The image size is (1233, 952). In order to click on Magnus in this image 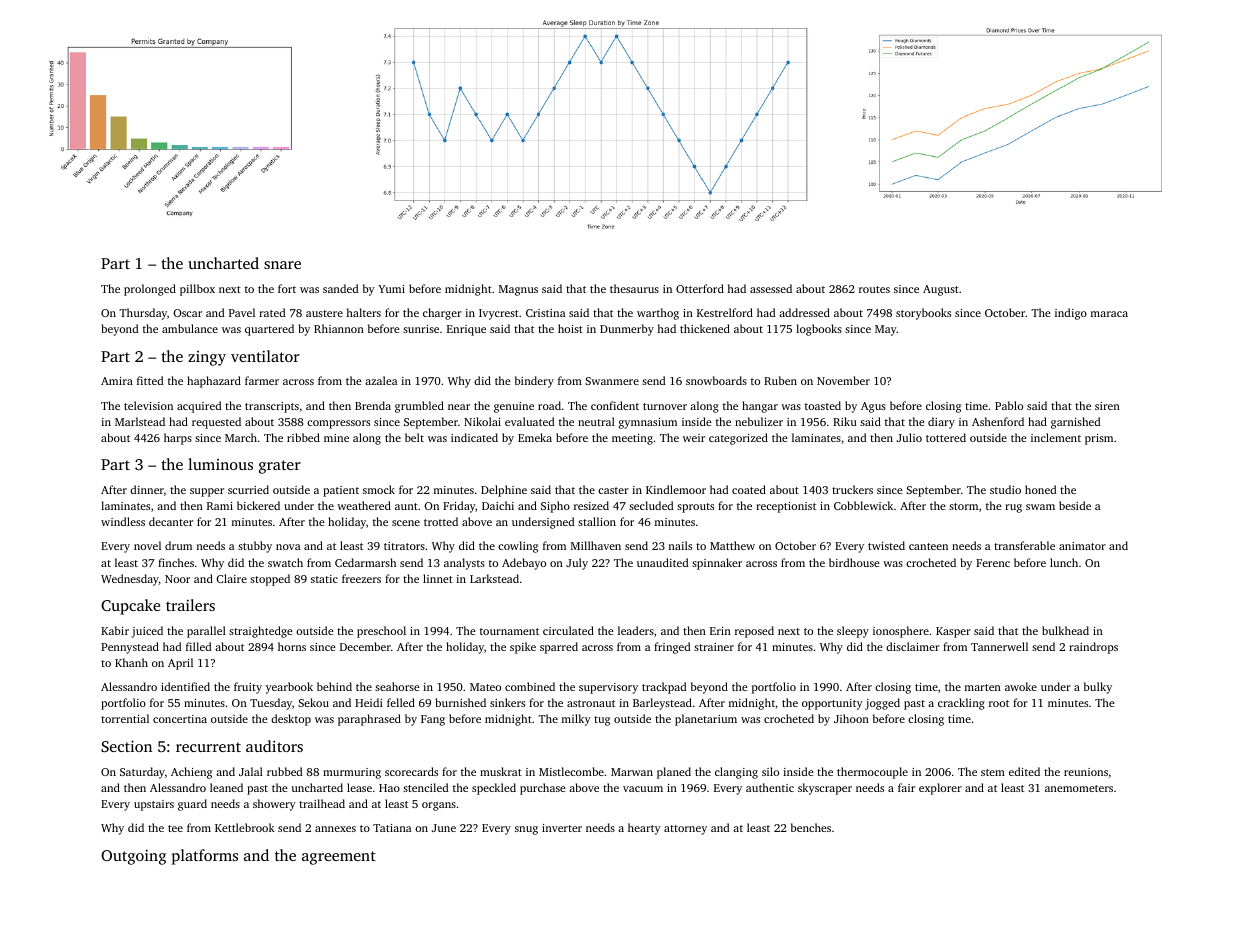, I will do `click(518, 290)`.
